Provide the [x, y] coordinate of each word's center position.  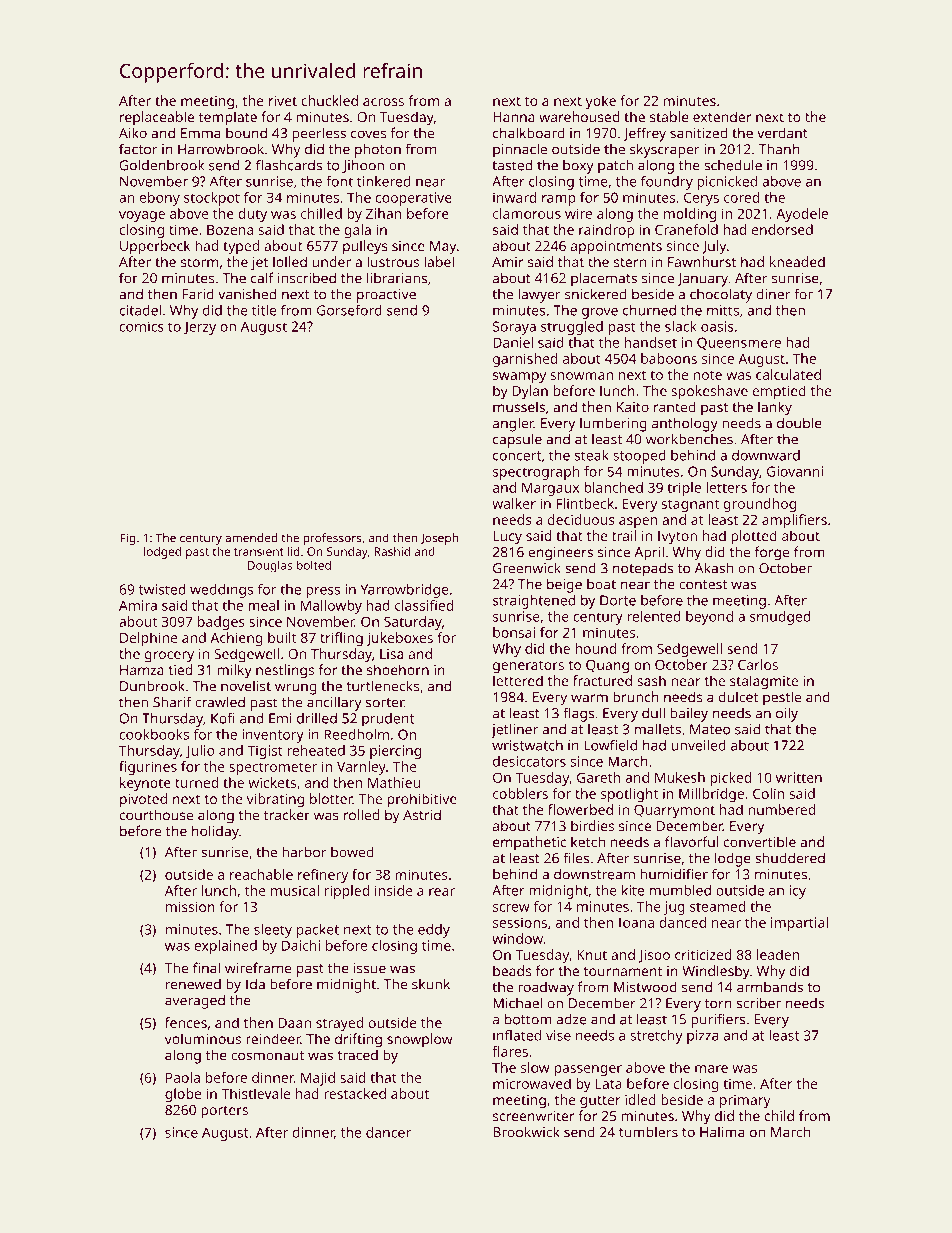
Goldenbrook [161, 165]
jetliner [514, 730]
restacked [355, 1093]
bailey [689, 714]
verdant [782, 133]
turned [196, 782]
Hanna [514, 117]
